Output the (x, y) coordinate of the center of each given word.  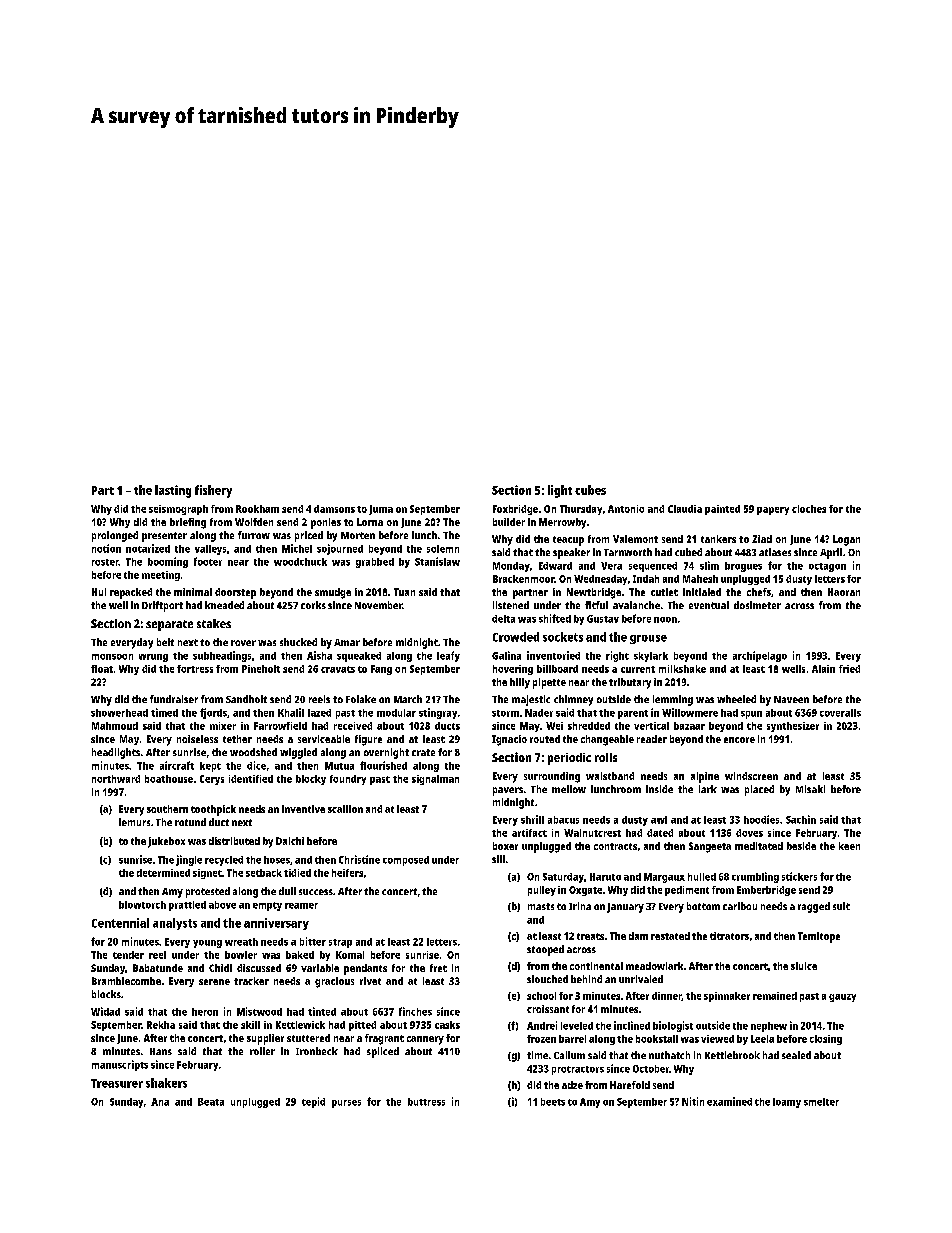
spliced (383, 1052)
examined (729, 1101)
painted (722, 510)
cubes (590, 490)
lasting (173, 491)
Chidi (220, 968)
